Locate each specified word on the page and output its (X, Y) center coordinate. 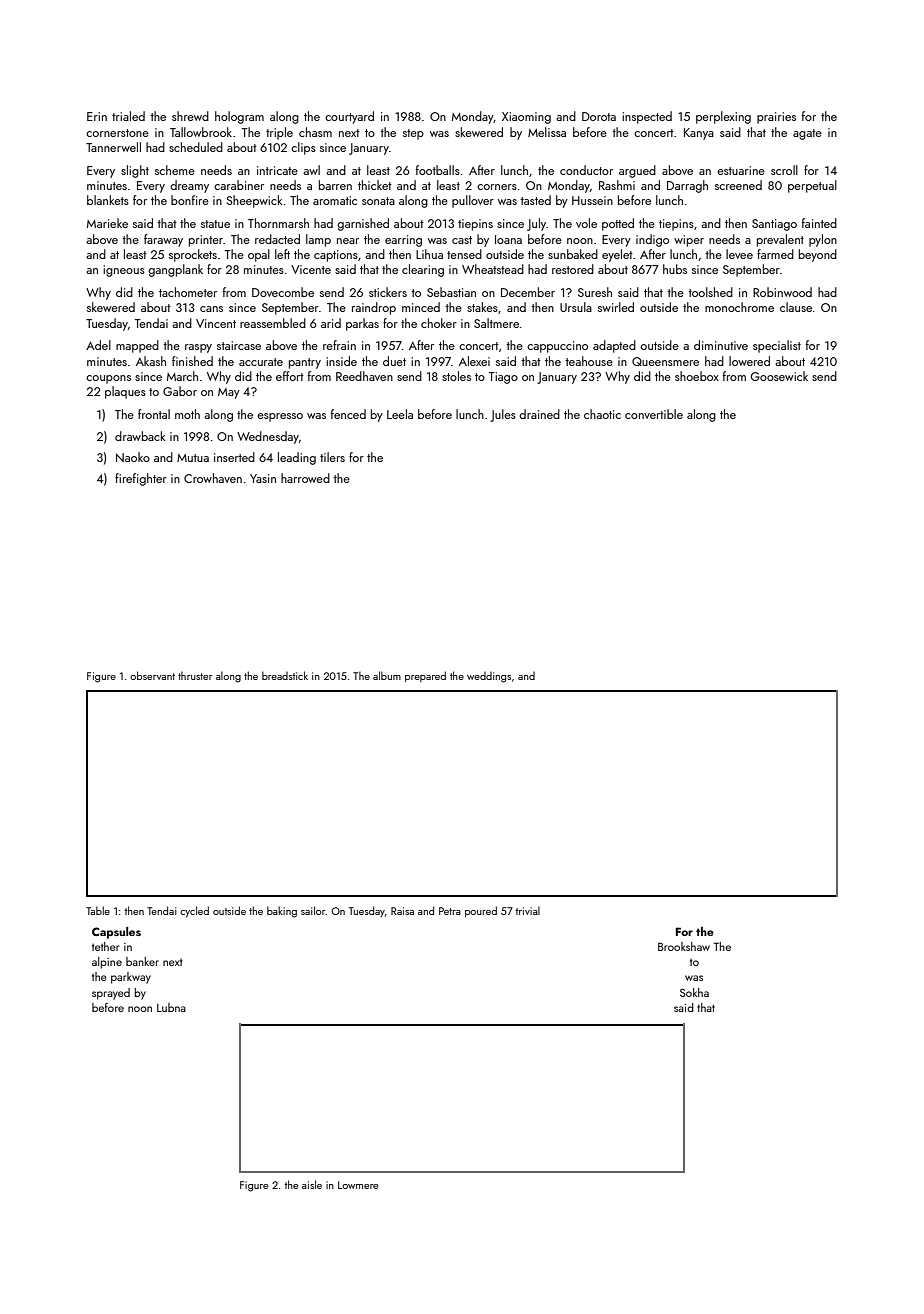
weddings (489, 677)
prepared (425, 676)
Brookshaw (684, 946)
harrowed (305, 478)
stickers (388, 292)
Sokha (694, 992)
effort (290, 376)
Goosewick (779, 376)
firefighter (141, 479)
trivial (527, 910)
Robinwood (782, 292)
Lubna (171, 1007)
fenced (348, 414)
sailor (313, 910)
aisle (312, 1184)
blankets (108, 200)
